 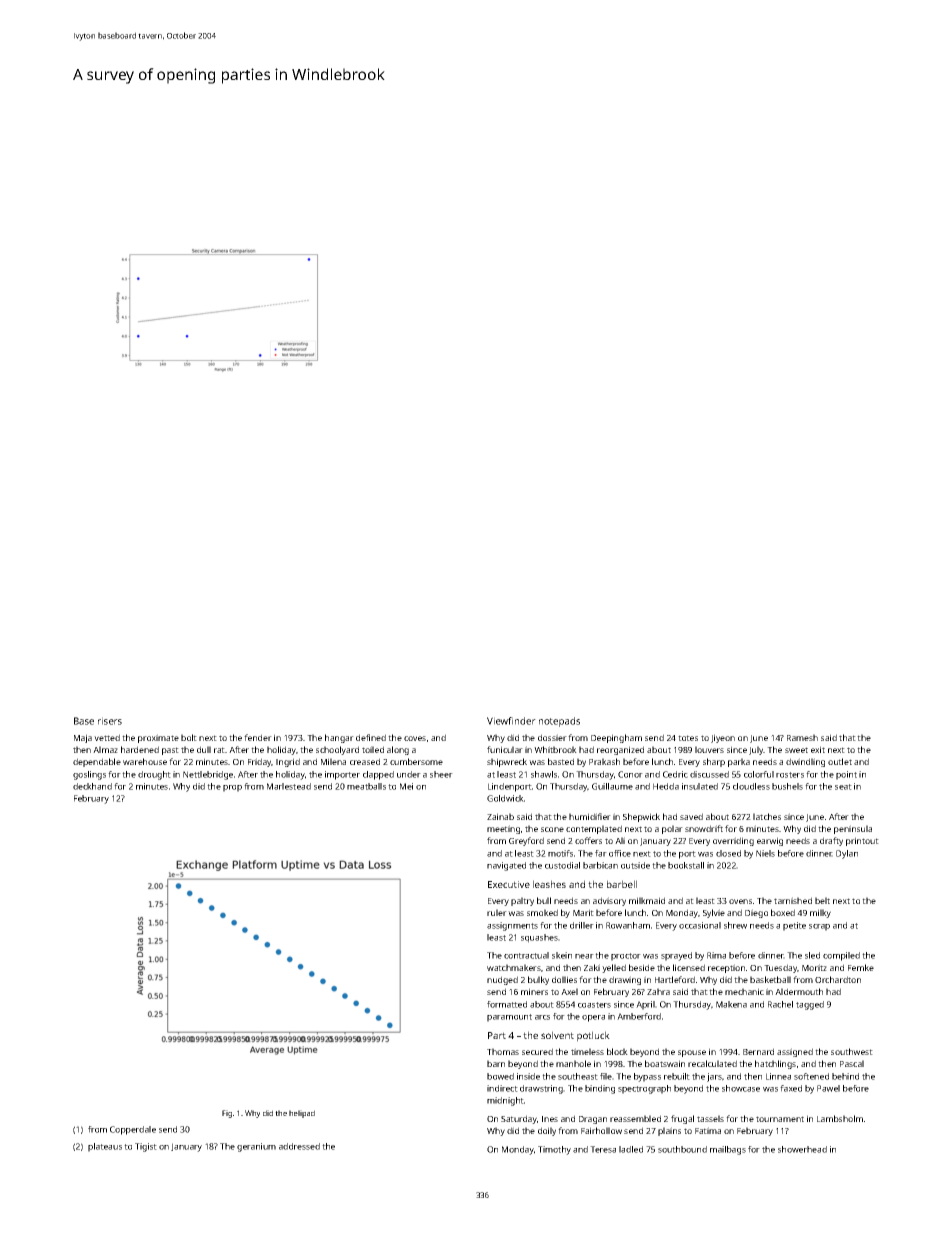 What do you see at coordinates (688, 738) in the screenshot?
I see `totes` at bounding box center [688, 738].
